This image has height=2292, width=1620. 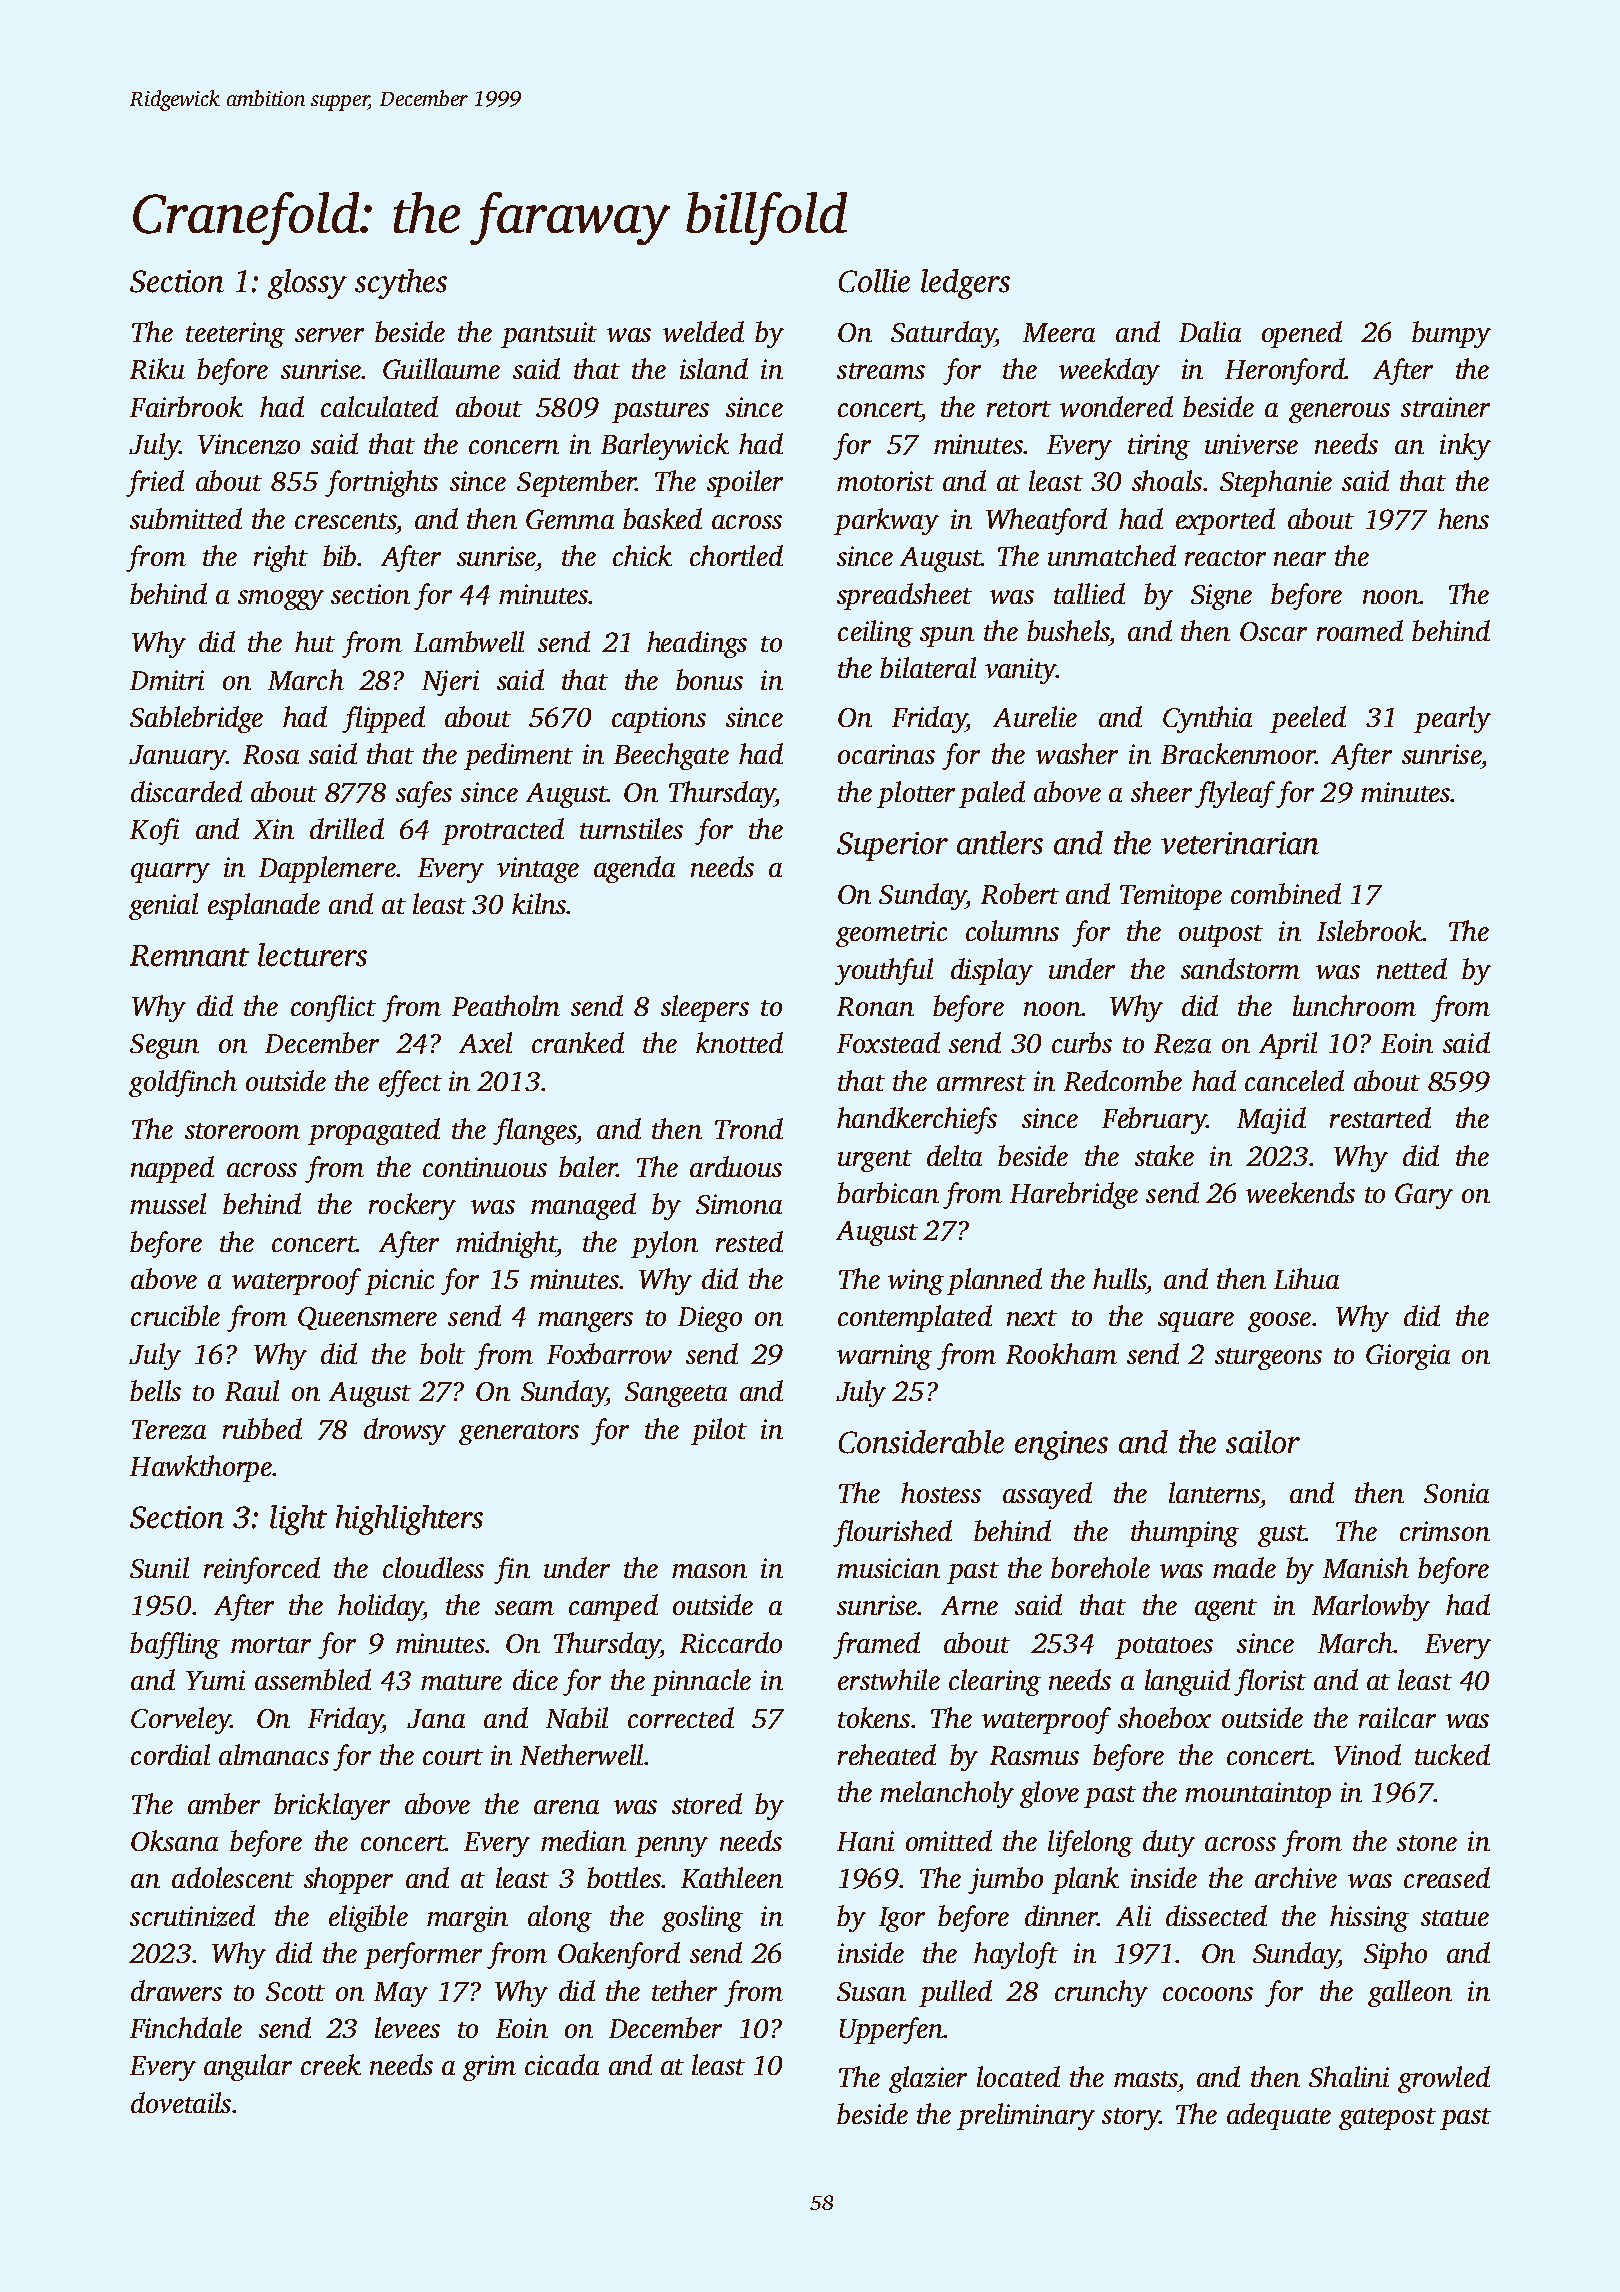 What do you see at coordinates (441, 368) in the image?
I see `Guillaume` at bounding box center [441, 368].
